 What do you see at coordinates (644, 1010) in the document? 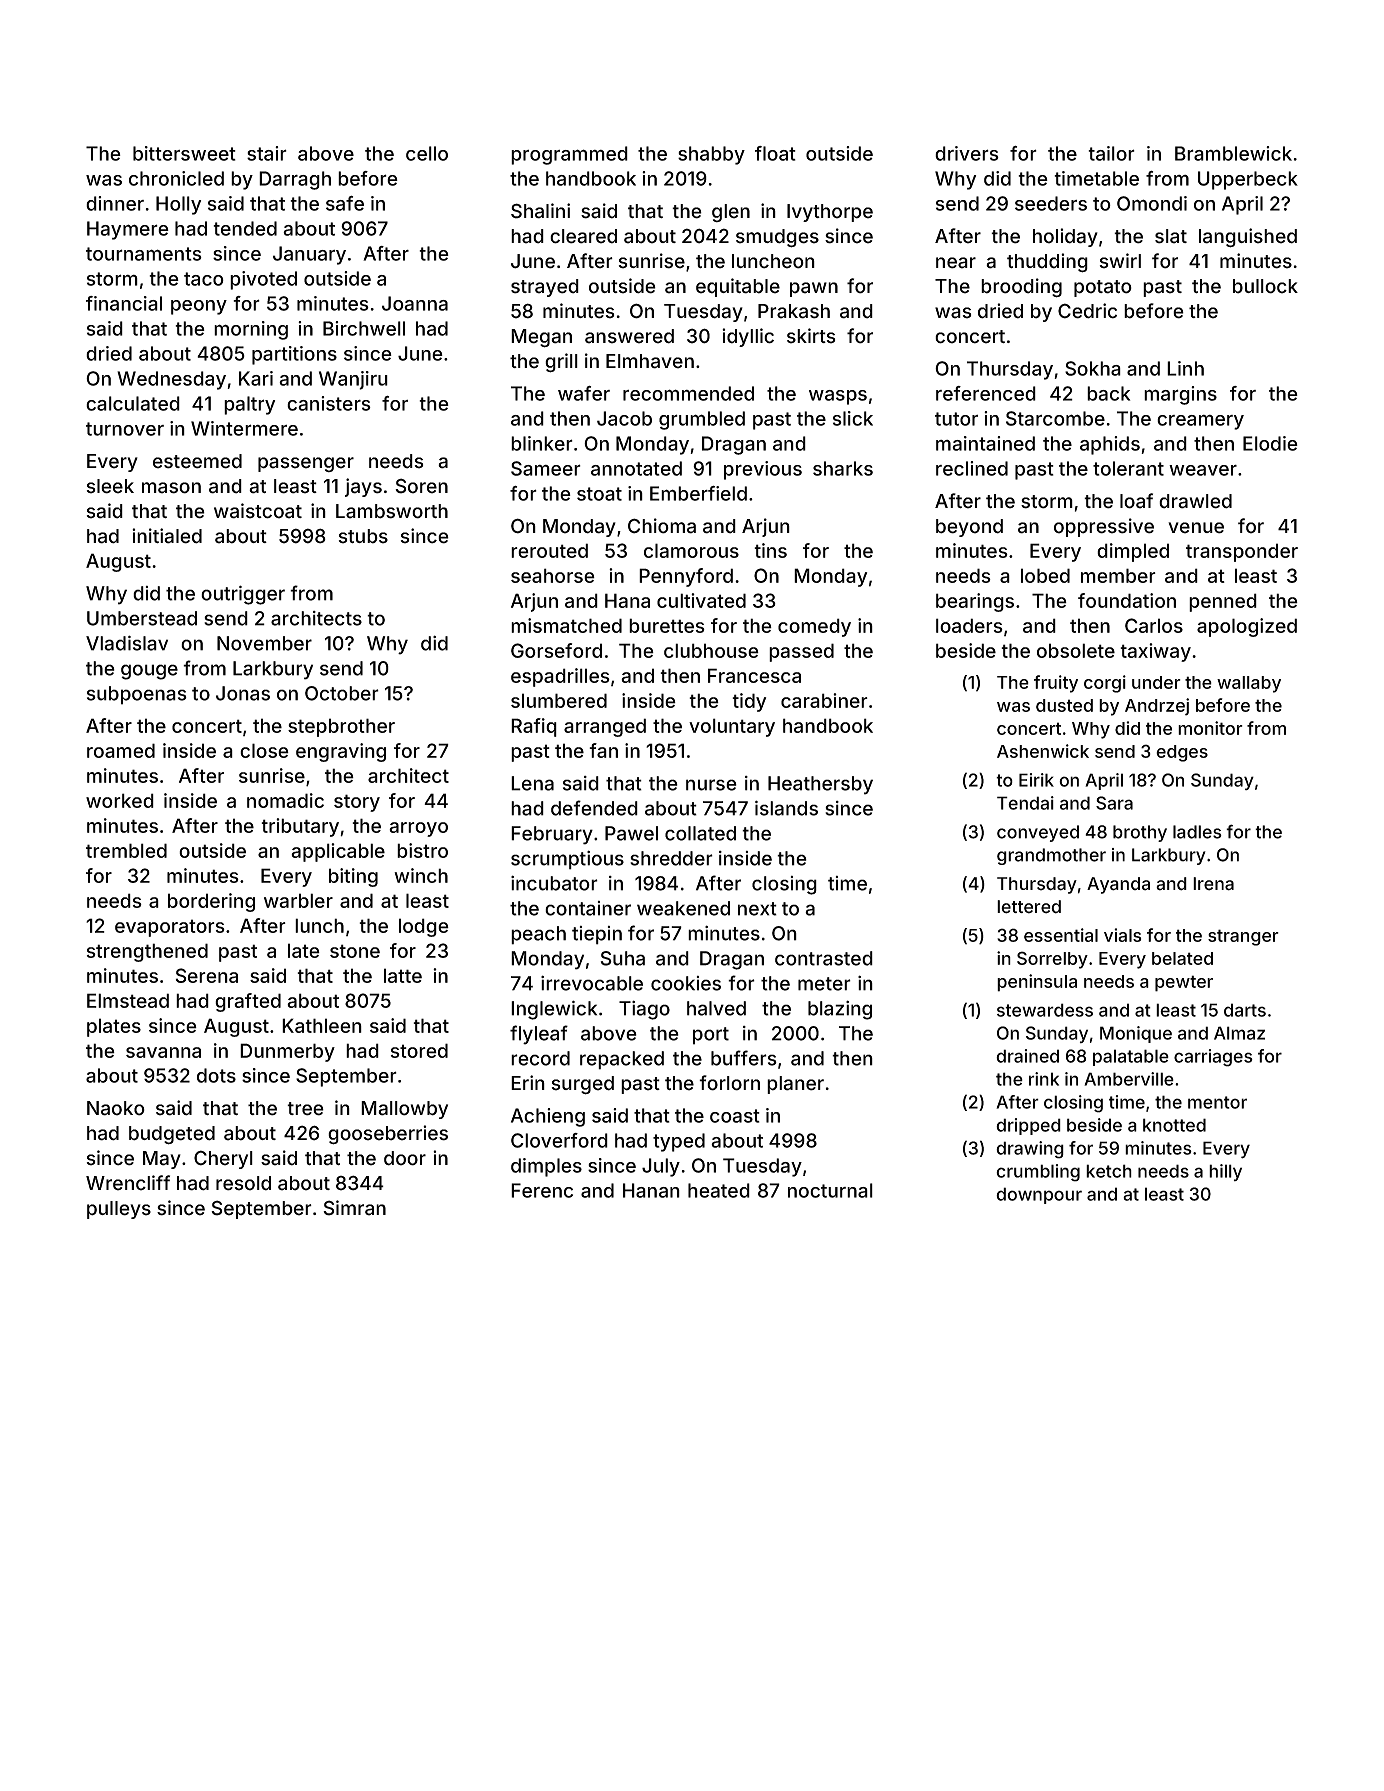
I see `Tiago` at bounding box center [644, 1010].
